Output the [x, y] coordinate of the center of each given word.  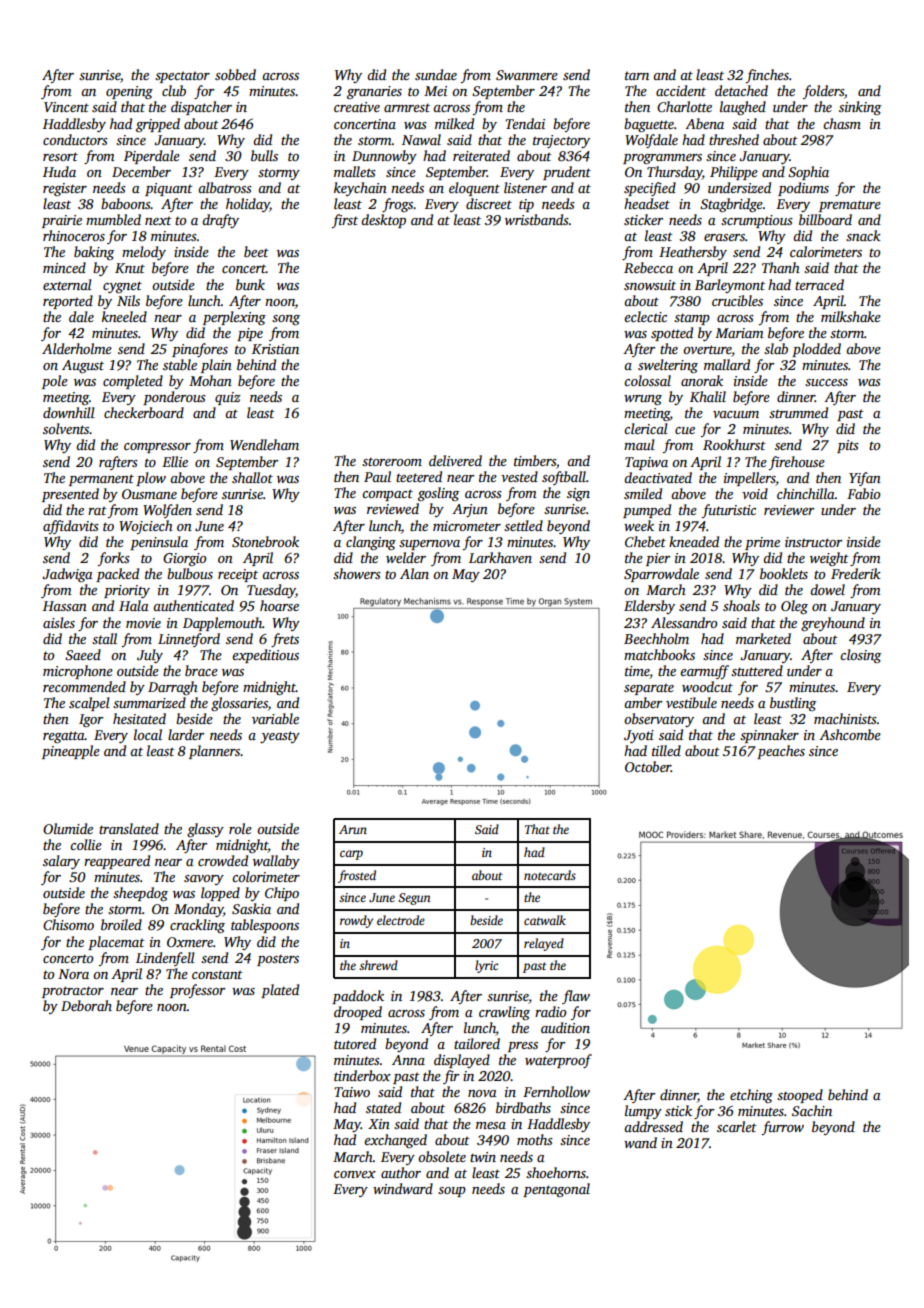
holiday [248, 205]
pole [55, 382]
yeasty [280, 737]
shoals [741, 605]
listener [525, 187]
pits [848, 446]
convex [355, 1174]
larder [186, 734]
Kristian [275, 349]
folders [823, 92]
